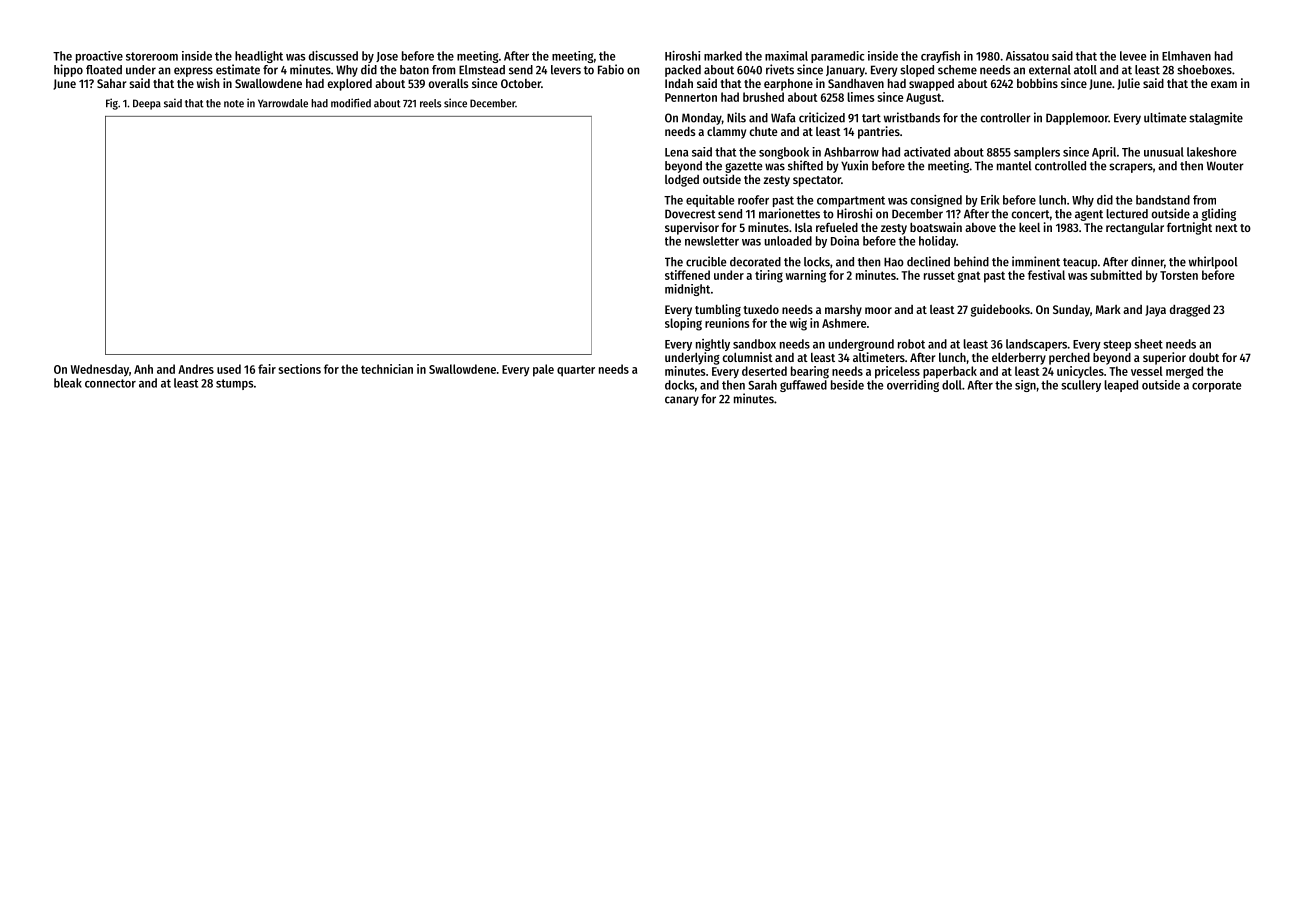  Describe the element at coordinates (333, 55) in the screenshot. I see `discussed` at that location.
